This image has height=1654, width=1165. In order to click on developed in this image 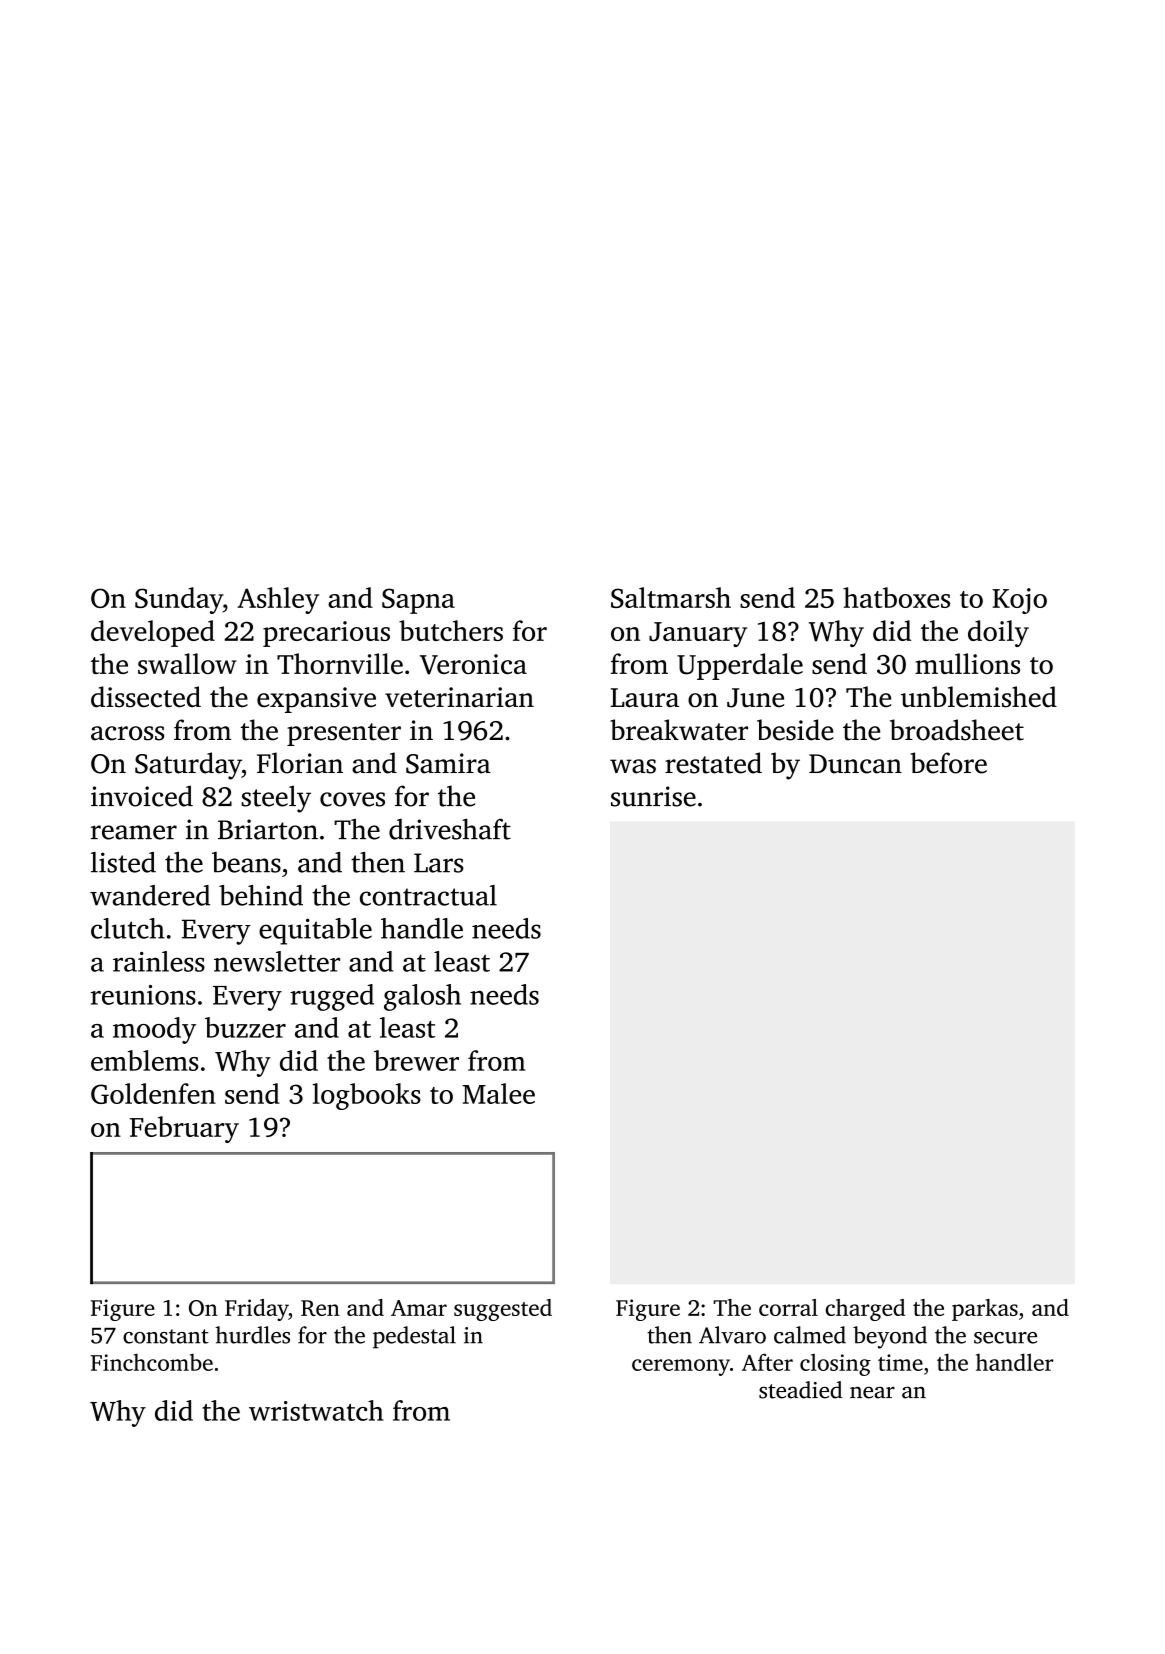, I will do `click(153, 633)`.
